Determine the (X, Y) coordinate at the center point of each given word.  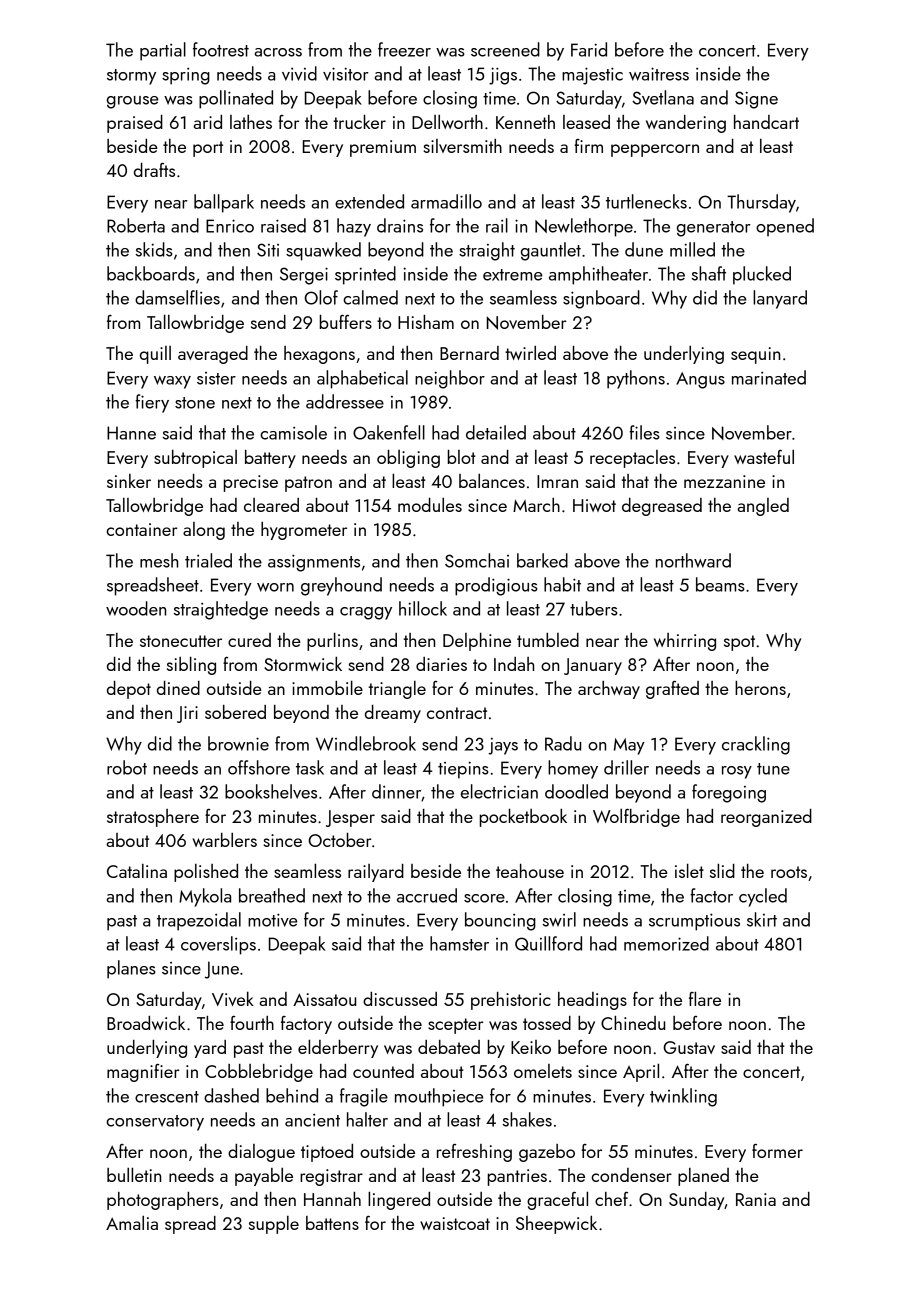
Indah (514, 664)
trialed (208, 560)
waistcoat (455, 1223)
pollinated (236, 99)
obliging (408, 459)
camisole (293, 432)
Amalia (132, 1223)
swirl (559, 919)
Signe (756, 100)
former (777, 1151)
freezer (404, 49)
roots (789, 872)
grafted (672, 690)
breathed (272, 895)
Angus (700, 380)
